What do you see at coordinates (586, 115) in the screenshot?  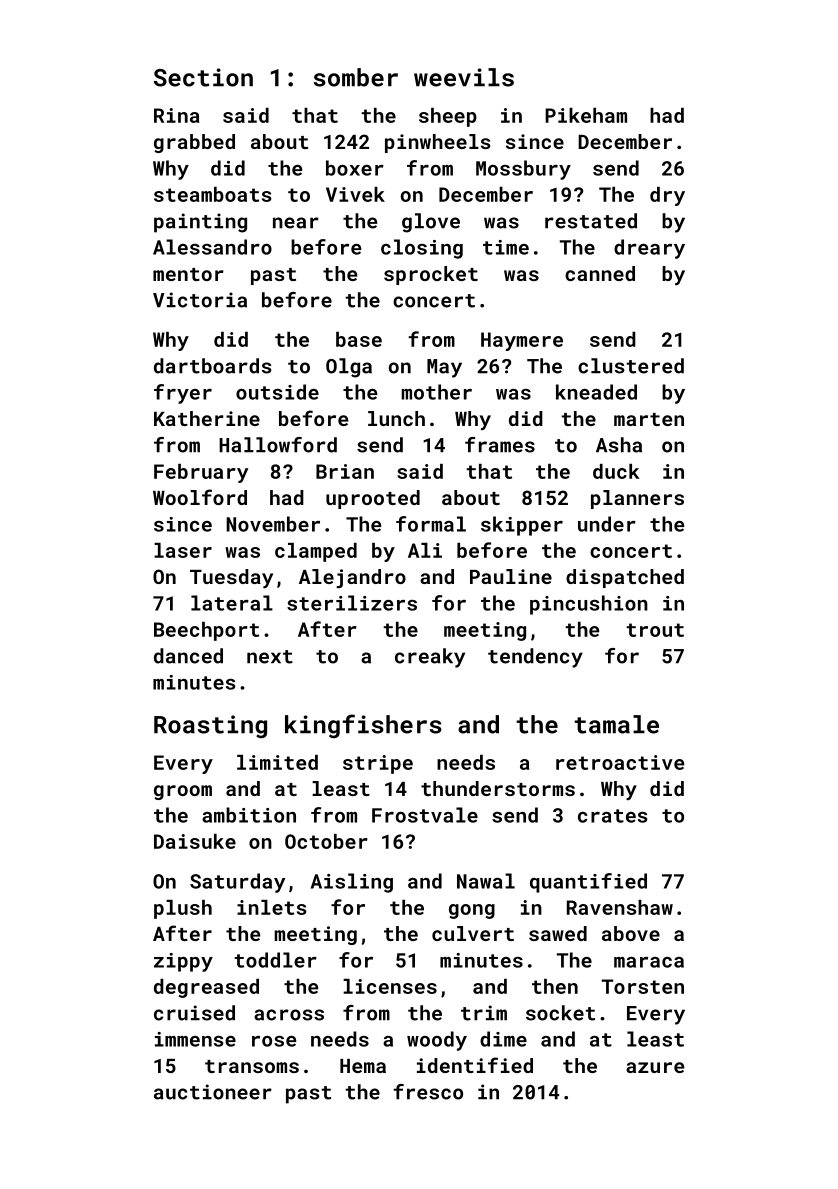 I see `Pikeham` at bounding box center [586, 115].
